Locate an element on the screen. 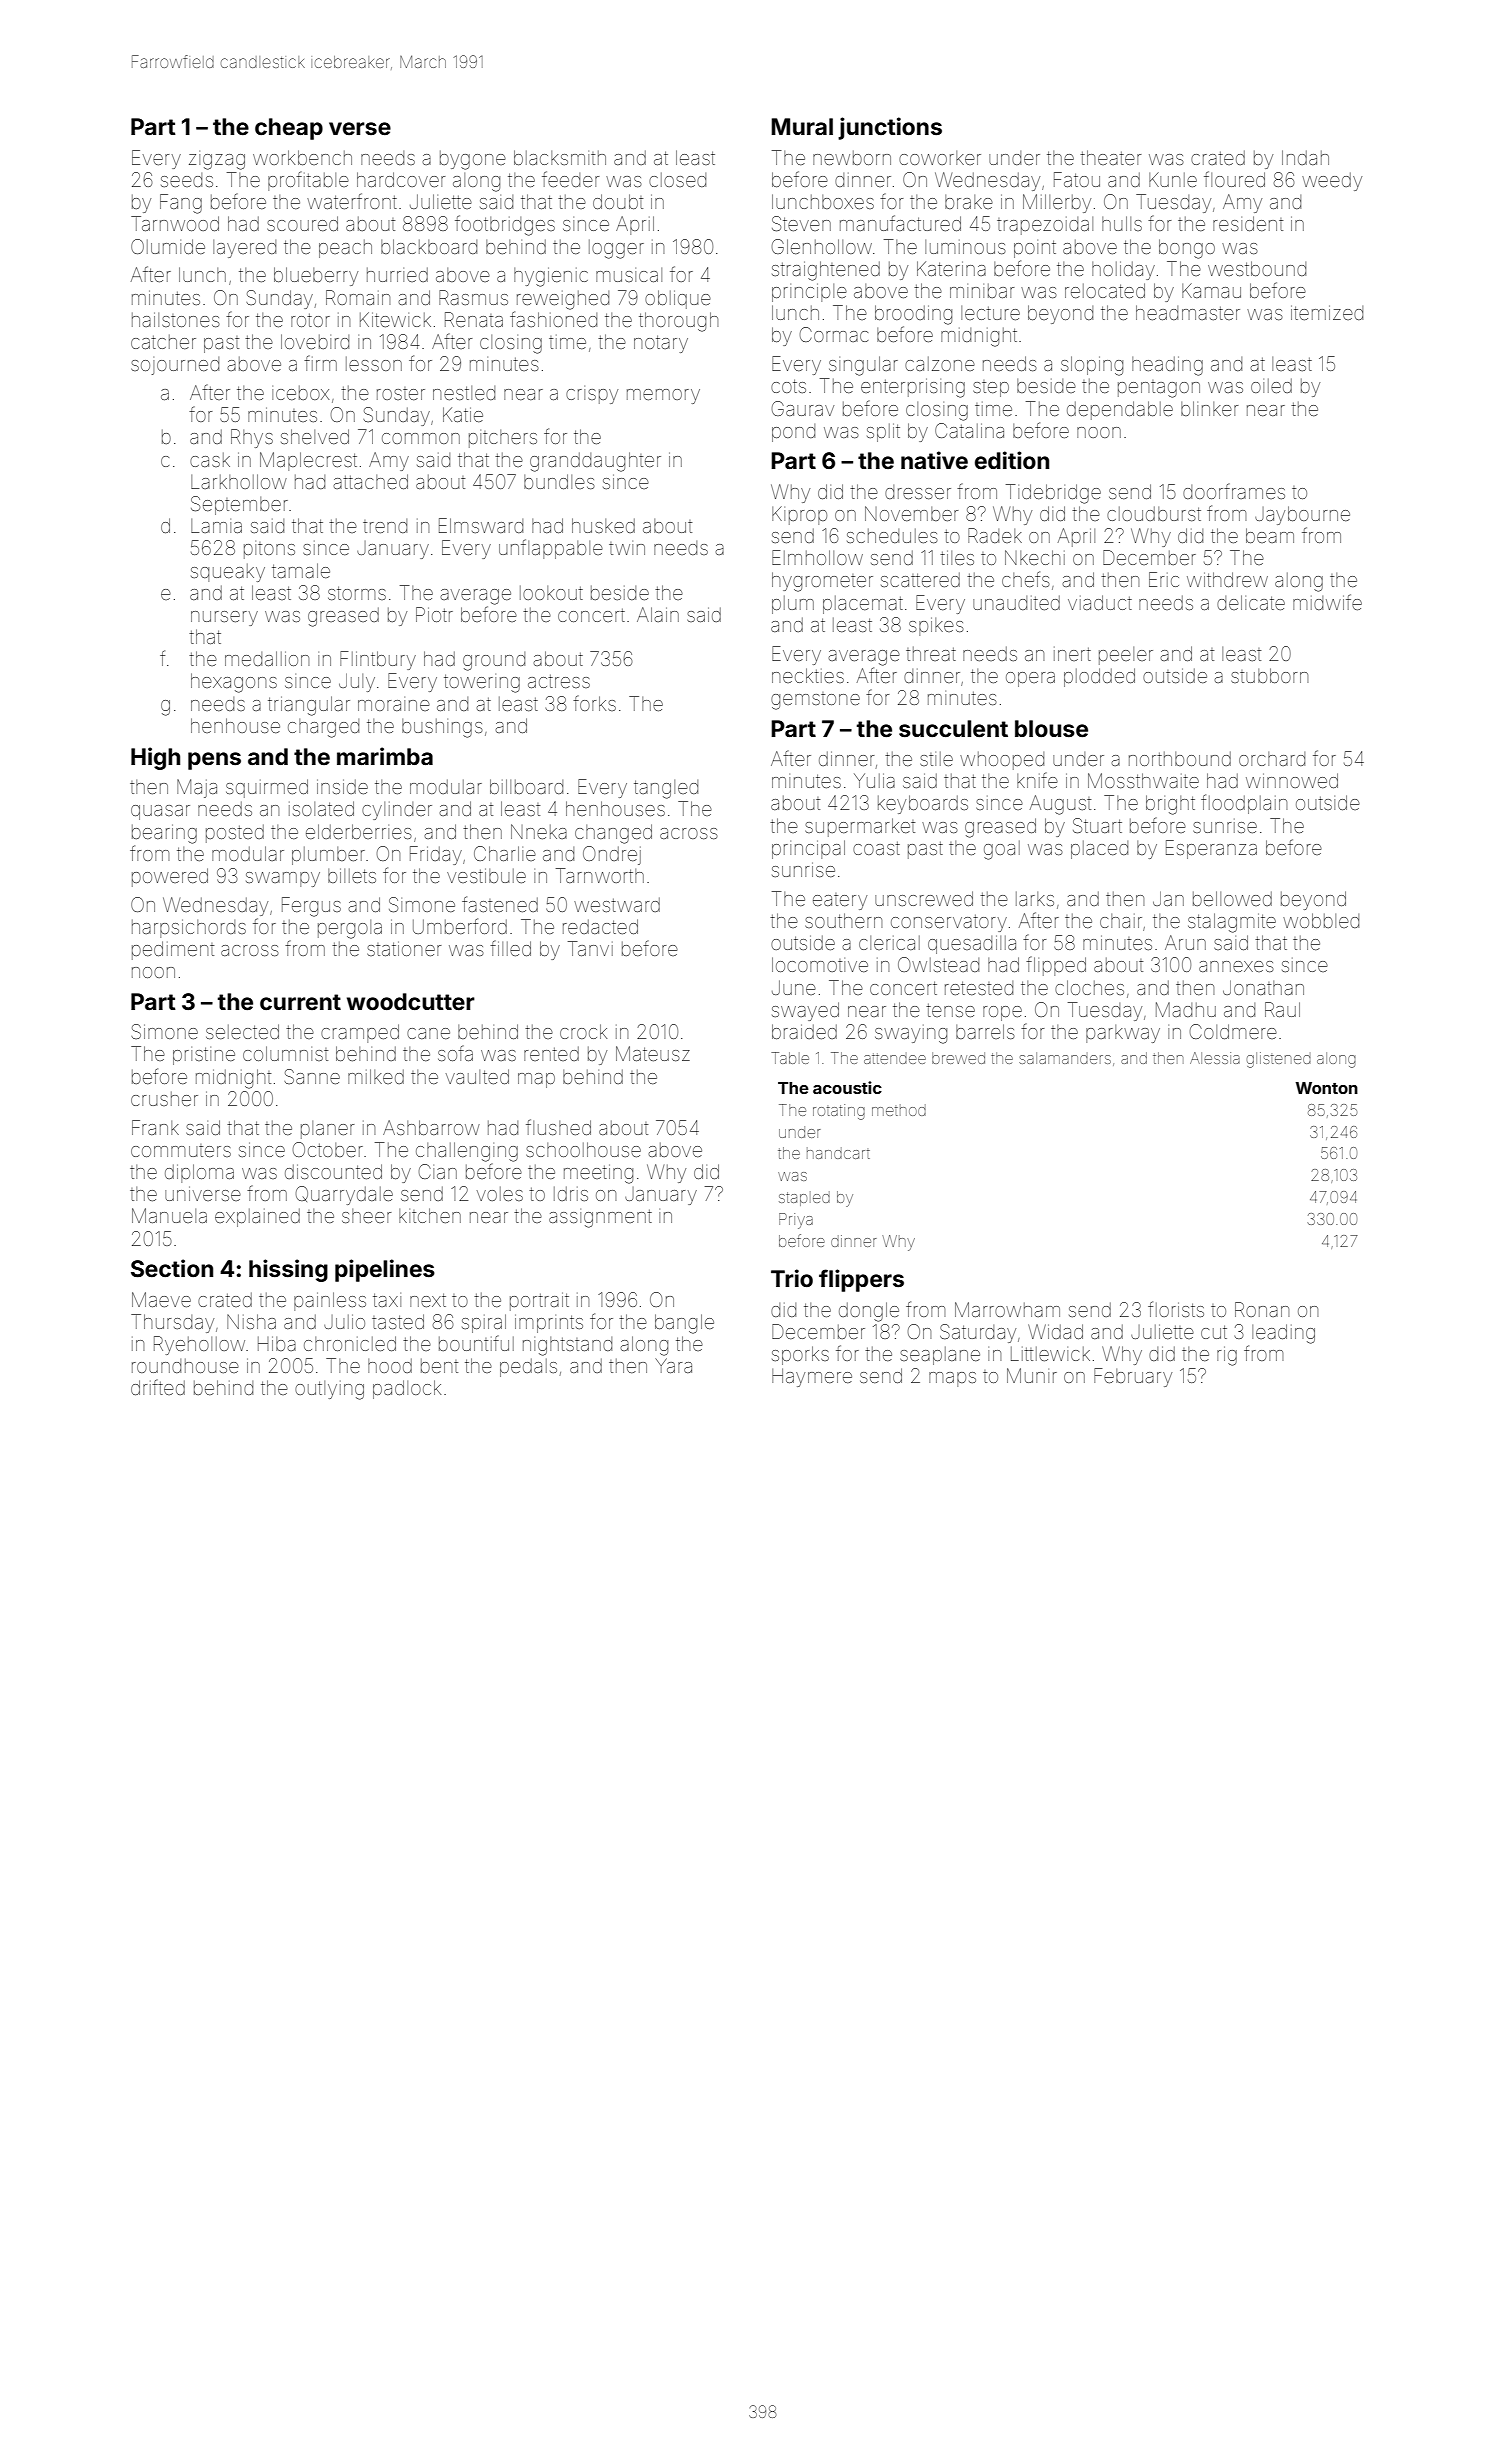 The image size is (1496, 2464). Jaybourne is located at coordinates (1302, 515).
